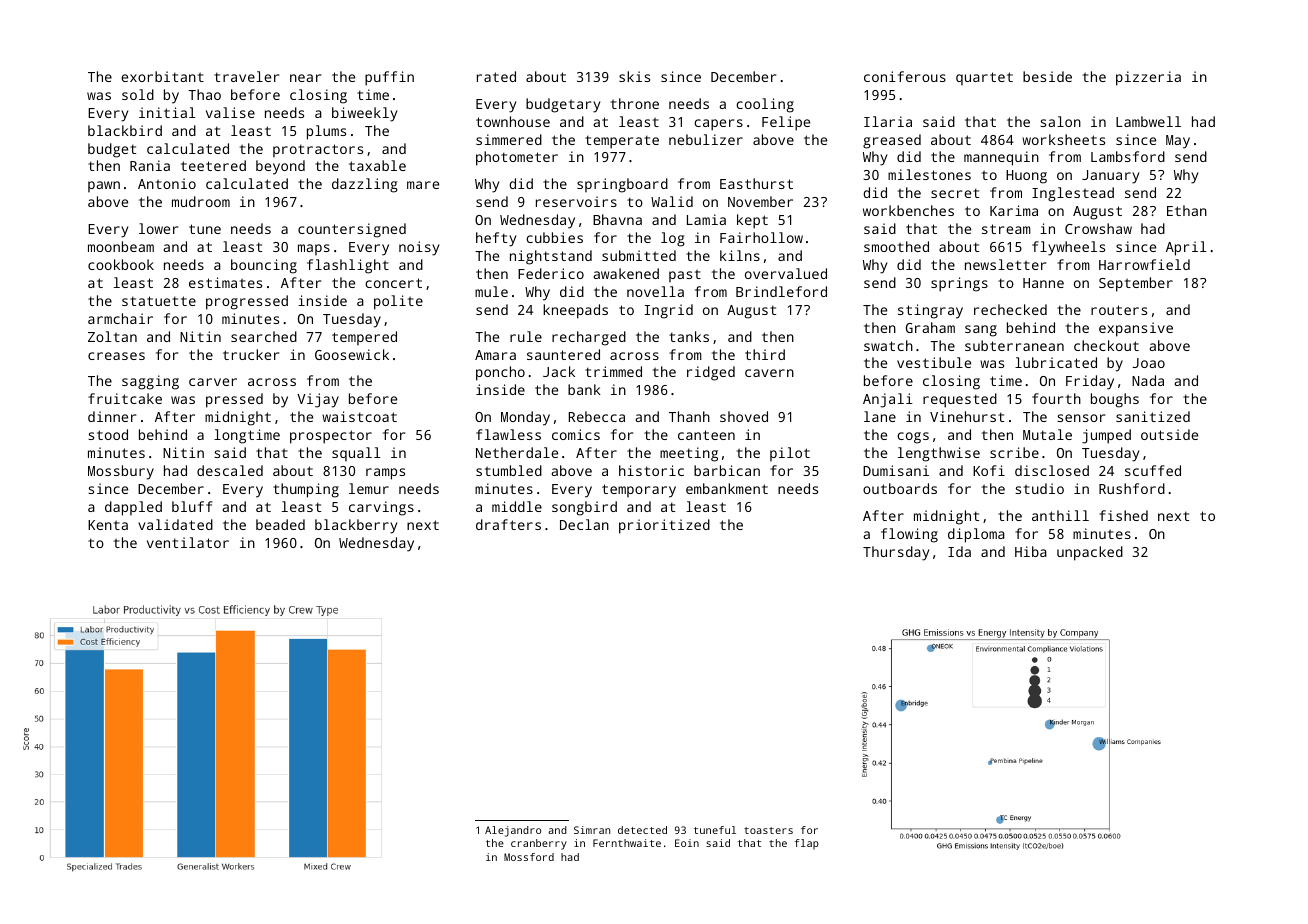 Image resolution: width=1308 pixels, height=924 pixels. I want to click on skis, so click(634, 76).
